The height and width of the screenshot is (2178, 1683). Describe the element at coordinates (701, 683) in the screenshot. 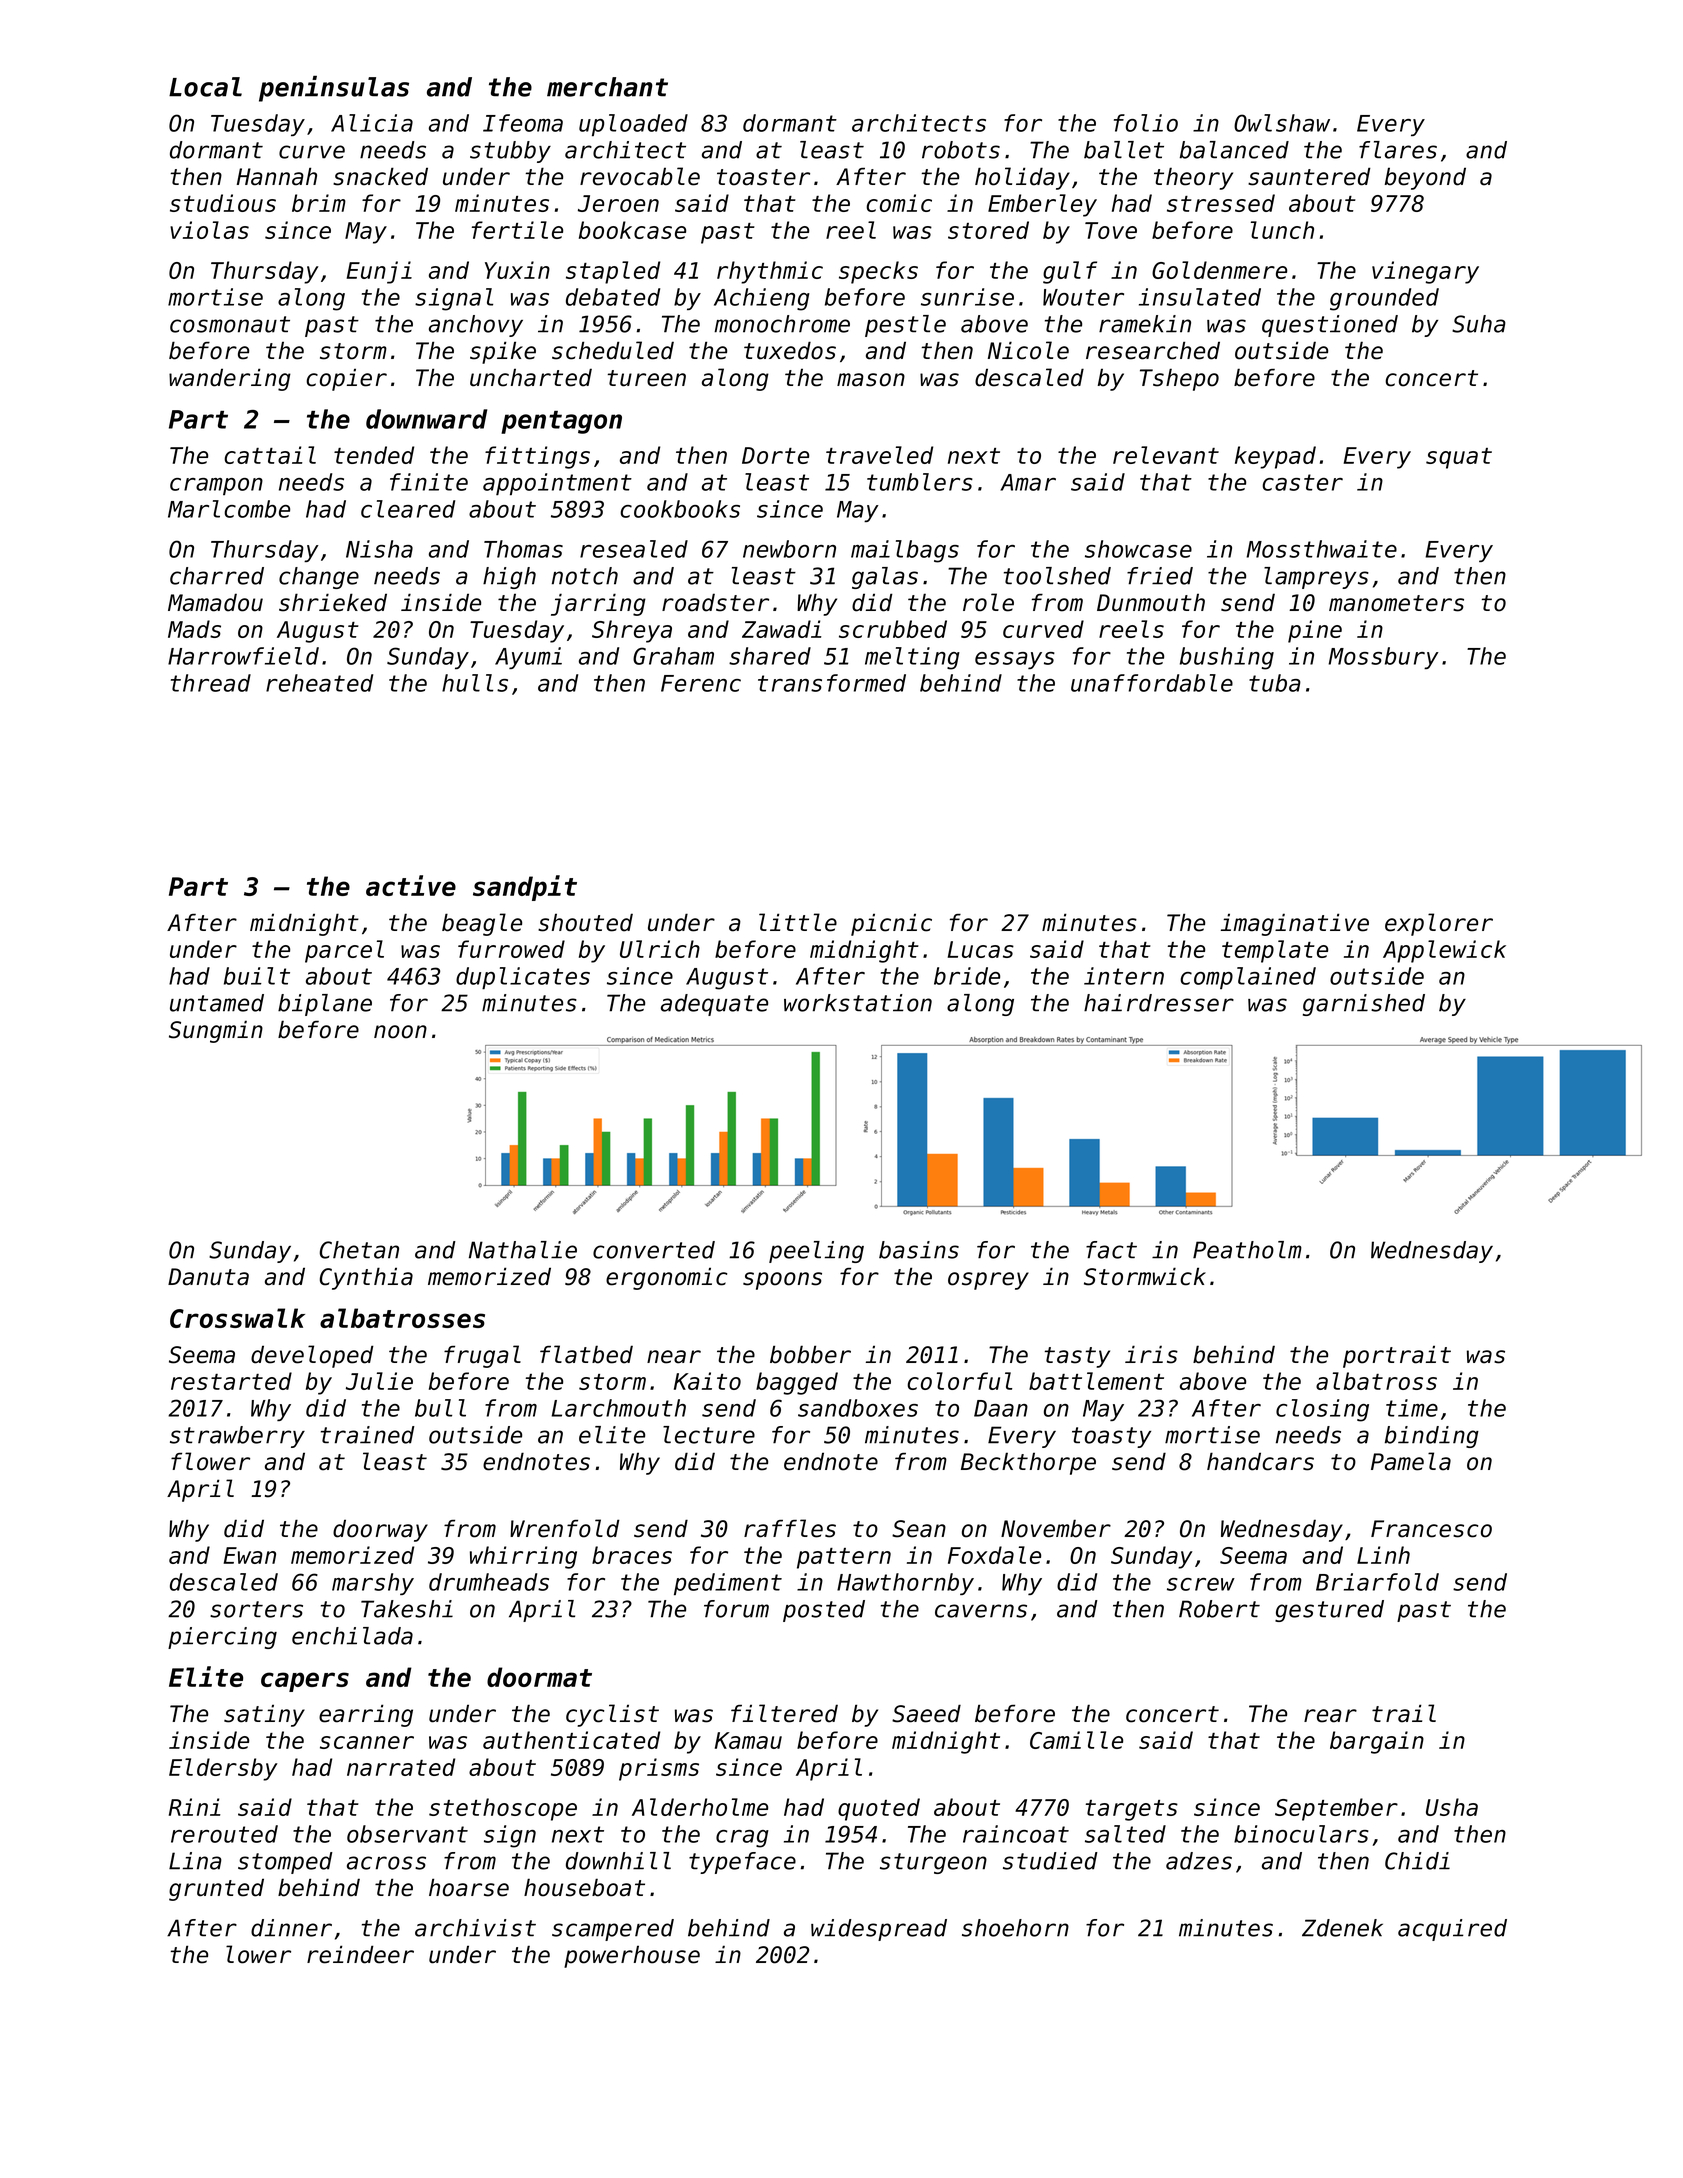

I see `Ferenc` at that location.
